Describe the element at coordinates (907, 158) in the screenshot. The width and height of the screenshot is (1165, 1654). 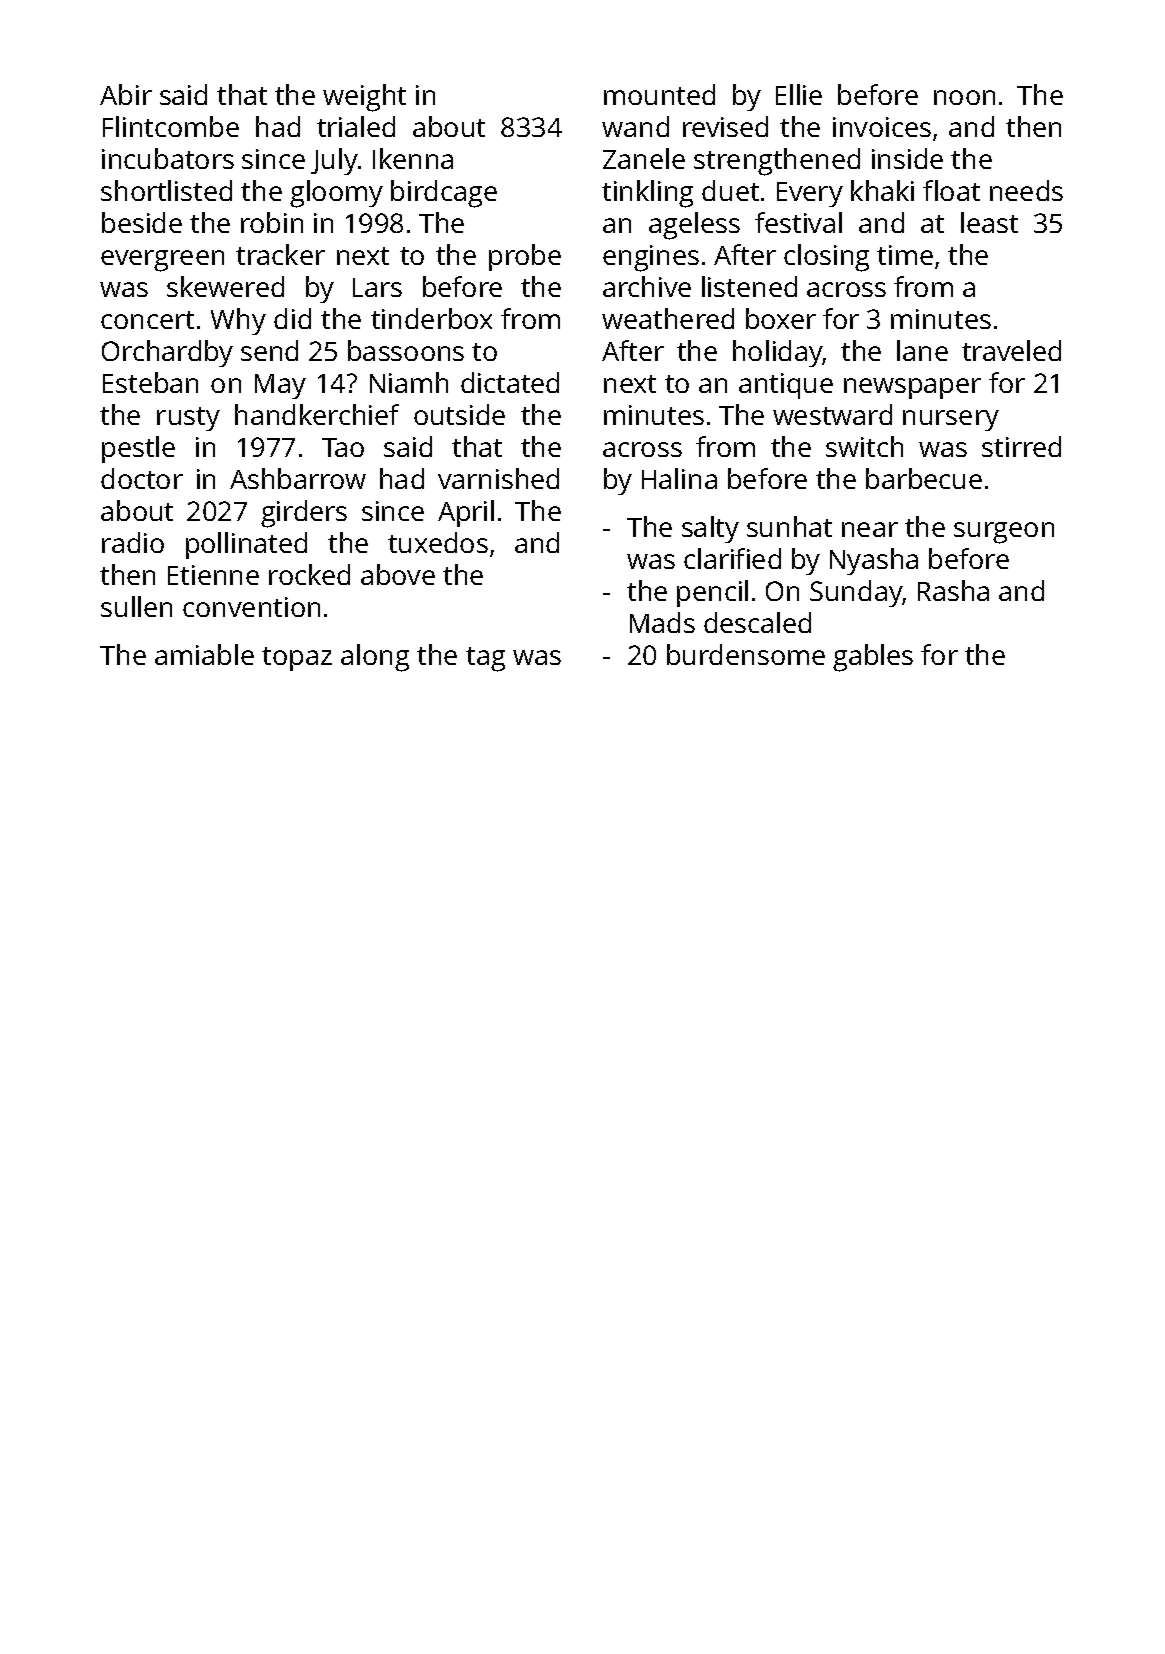
I see `inside` at that location.
